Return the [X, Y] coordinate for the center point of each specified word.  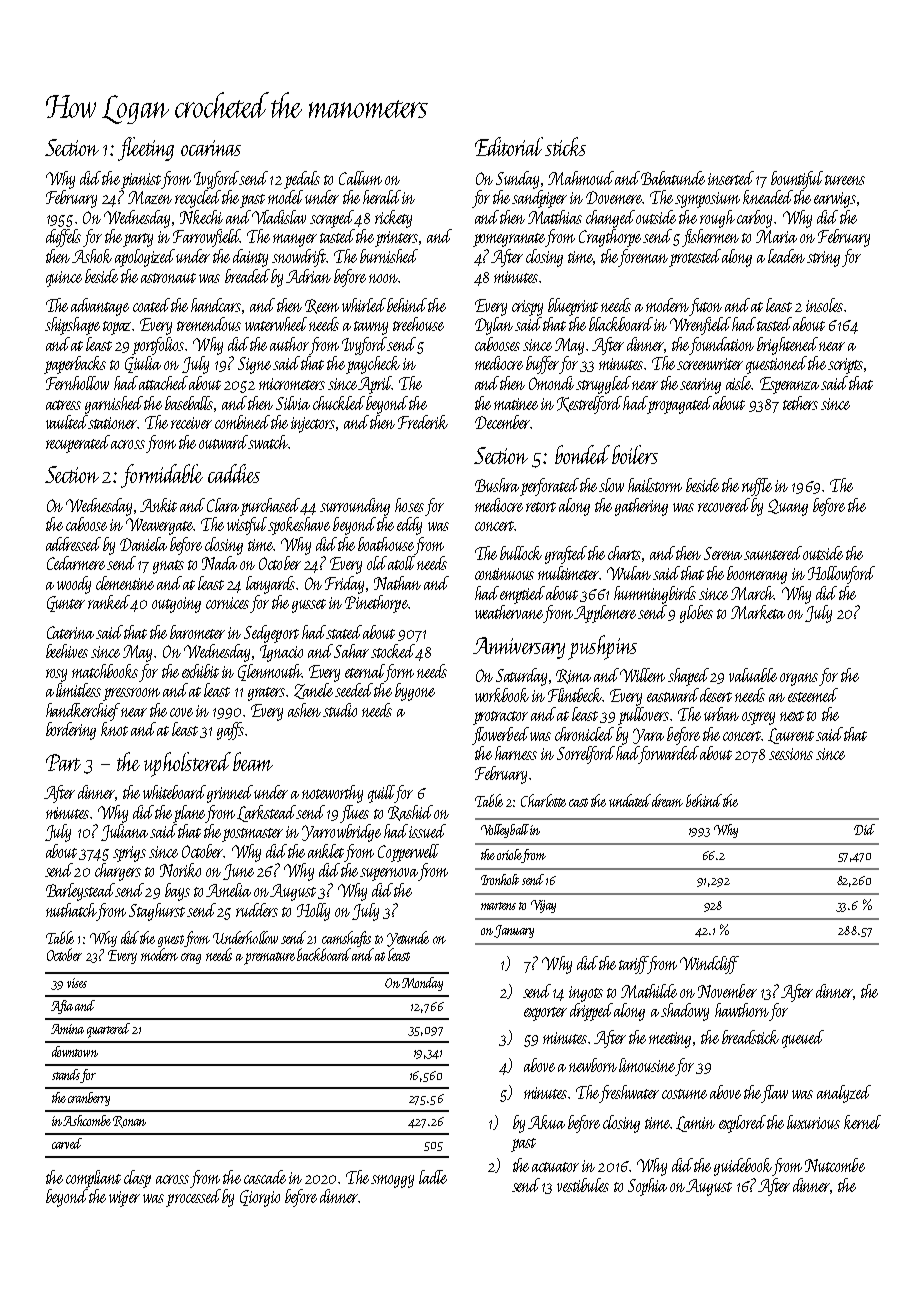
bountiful [797, 180]
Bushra [497, 485]
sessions [791, 754]
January [514, 931]
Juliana [124, 832]
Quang [788, 507]
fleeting [146, 149]
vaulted [67, 422]
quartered [108, 1030]
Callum [360, 178]
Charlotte [543, 800]
